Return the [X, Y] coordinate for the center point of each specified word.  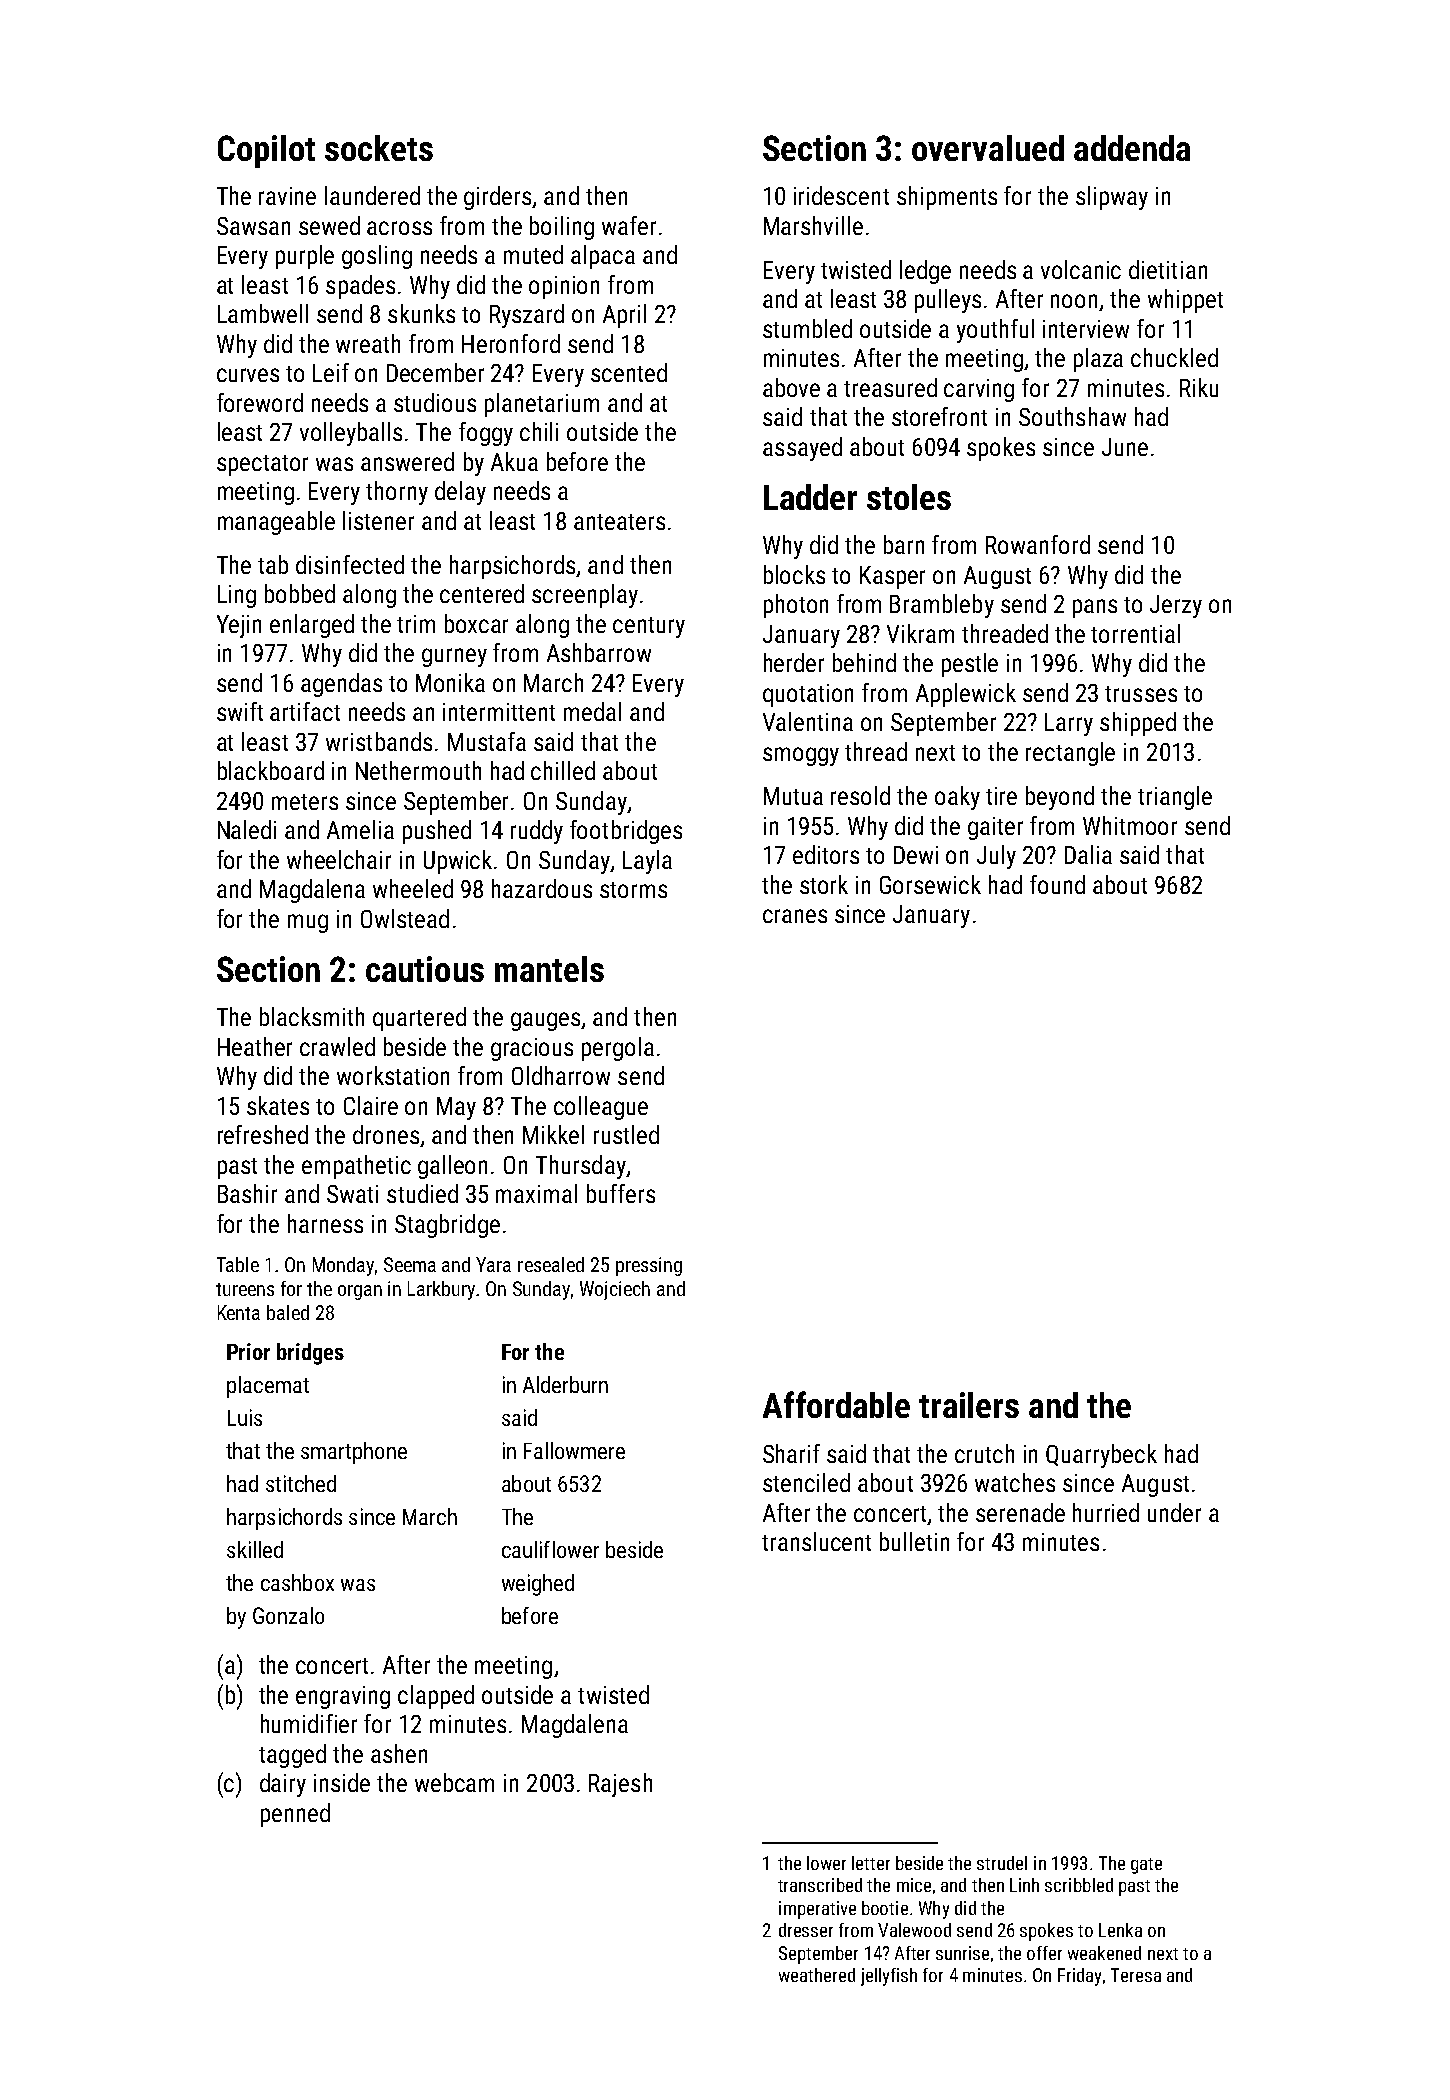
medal [592, 711]
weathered [817, 1975]
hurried [1106, 1512]
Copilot [266, 151]
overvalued [988, 148]
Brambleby [942, 606]
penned [295, 1815]
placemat [268, 1387]
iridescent [841, 195]
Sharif [791, 1453]
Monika [450, 682]
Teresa [1136, 1975]
